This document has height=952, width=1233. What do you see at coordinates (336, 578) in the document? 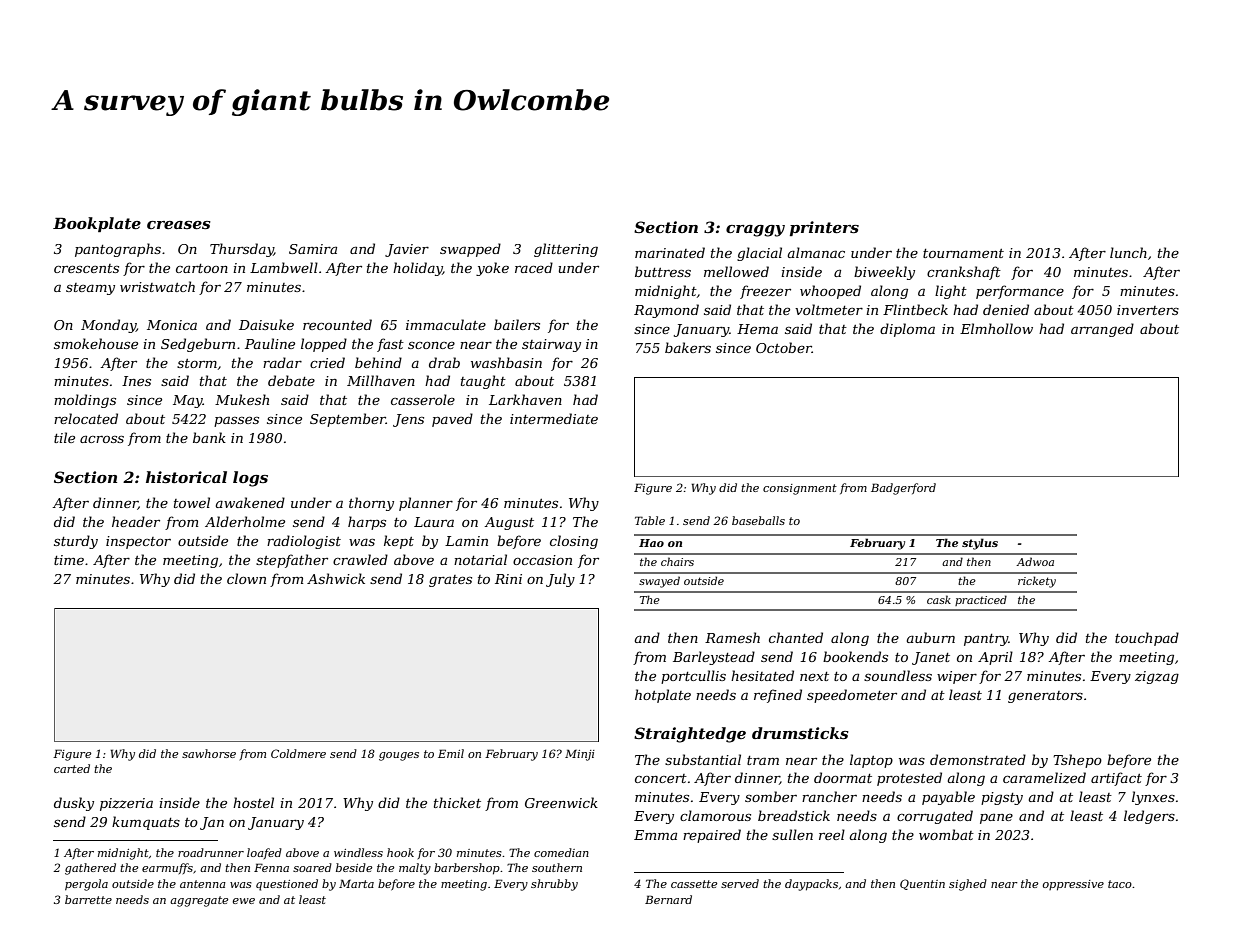
I see `Ashwick` at bounding box center [336, 578].
